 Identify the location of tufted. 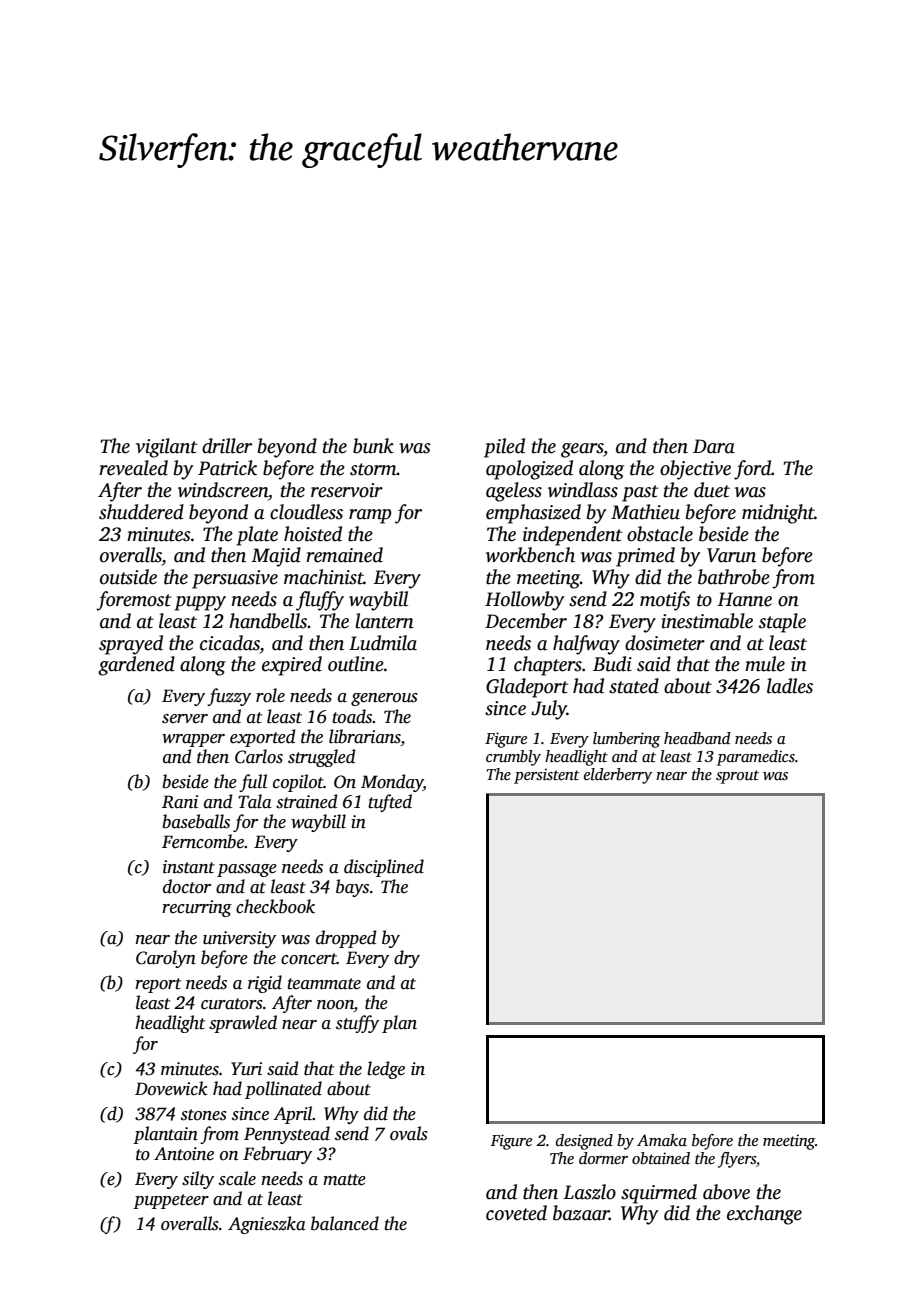
(390, 803).
